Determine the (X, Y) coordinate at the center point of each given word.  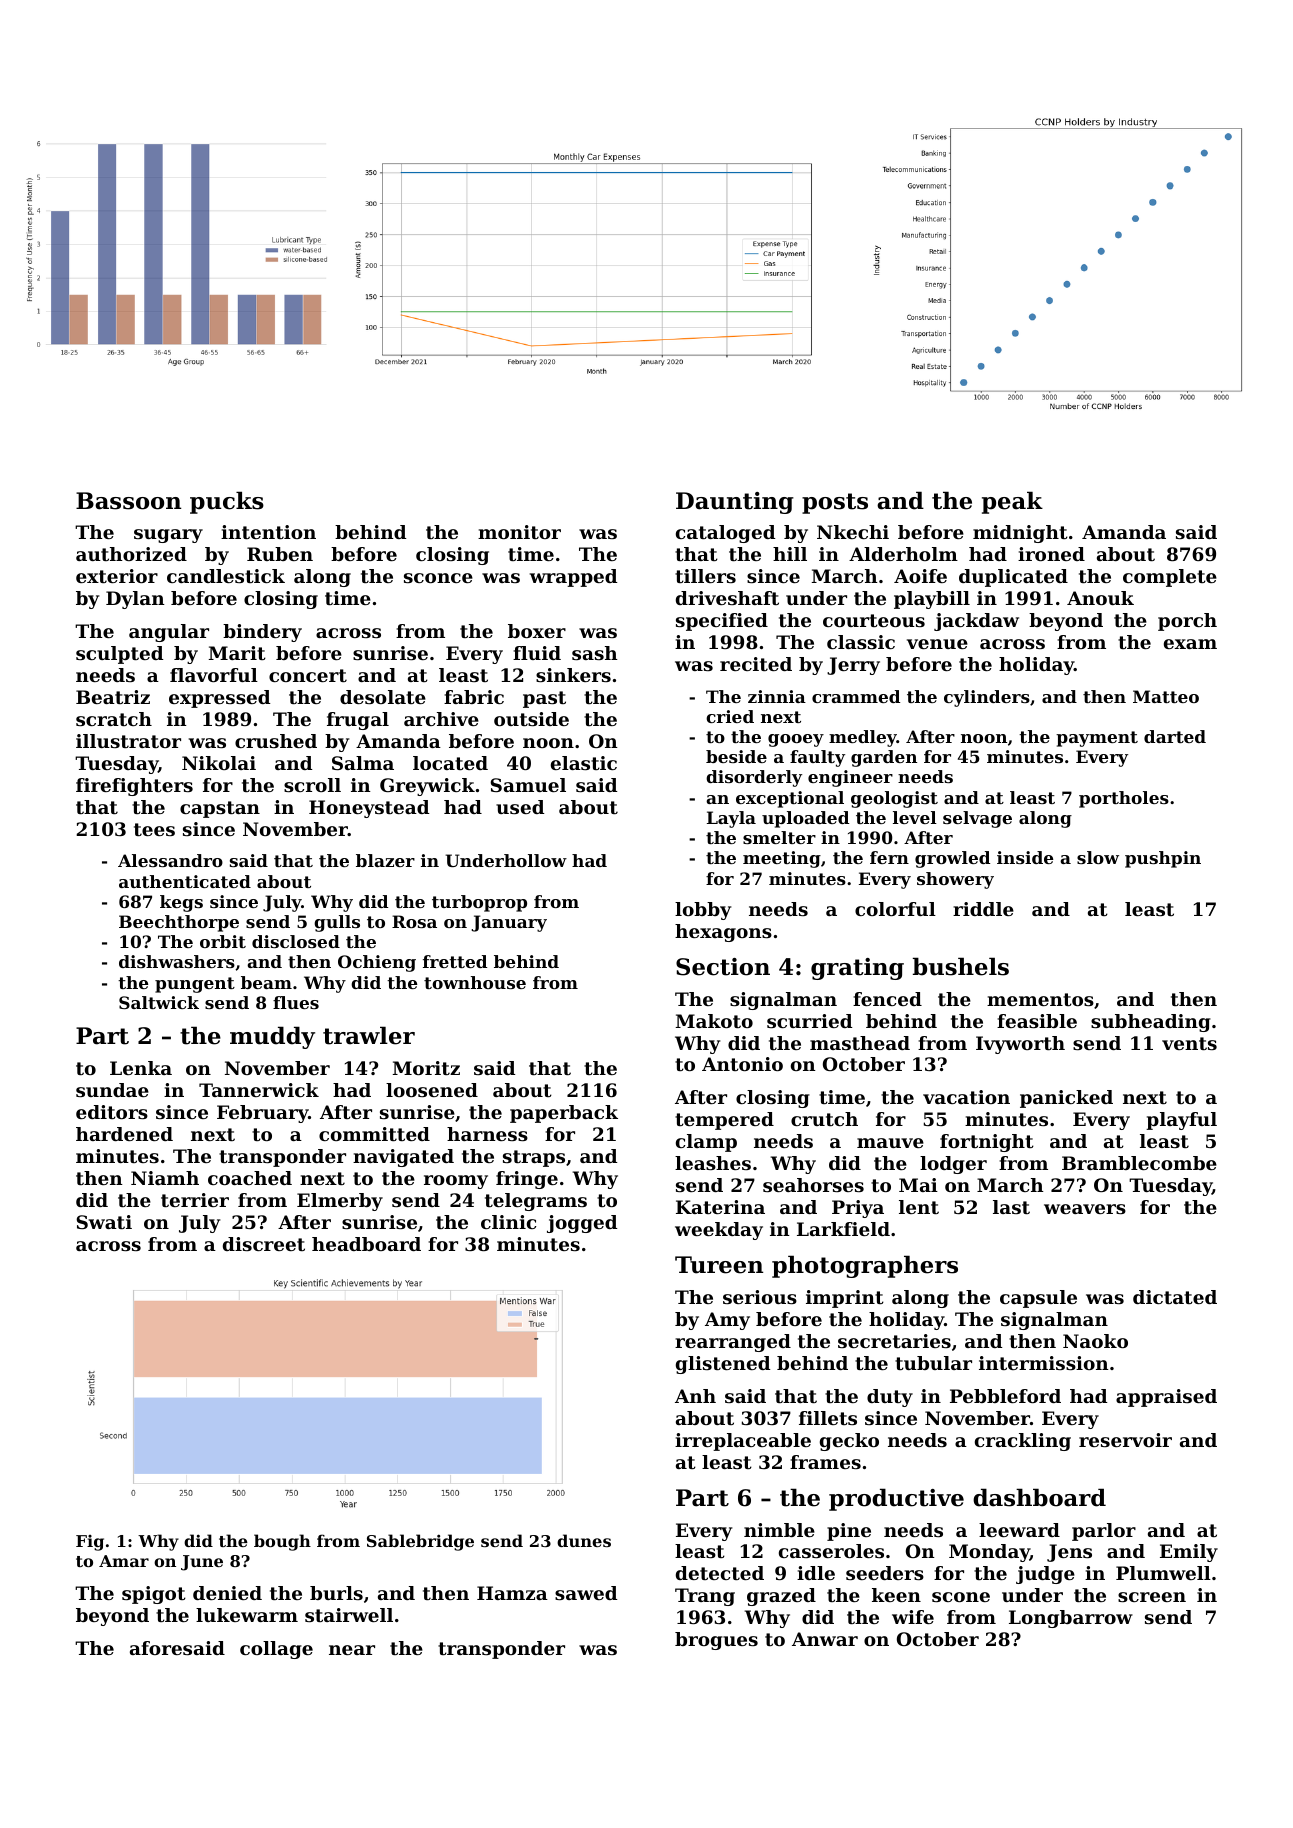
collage (276, 1650)
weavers (1085, 1209)
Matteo (1166, 696)
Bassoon (128, 501)
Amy (727, 1321)
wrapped (573, 578)
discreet (264, 1244)
